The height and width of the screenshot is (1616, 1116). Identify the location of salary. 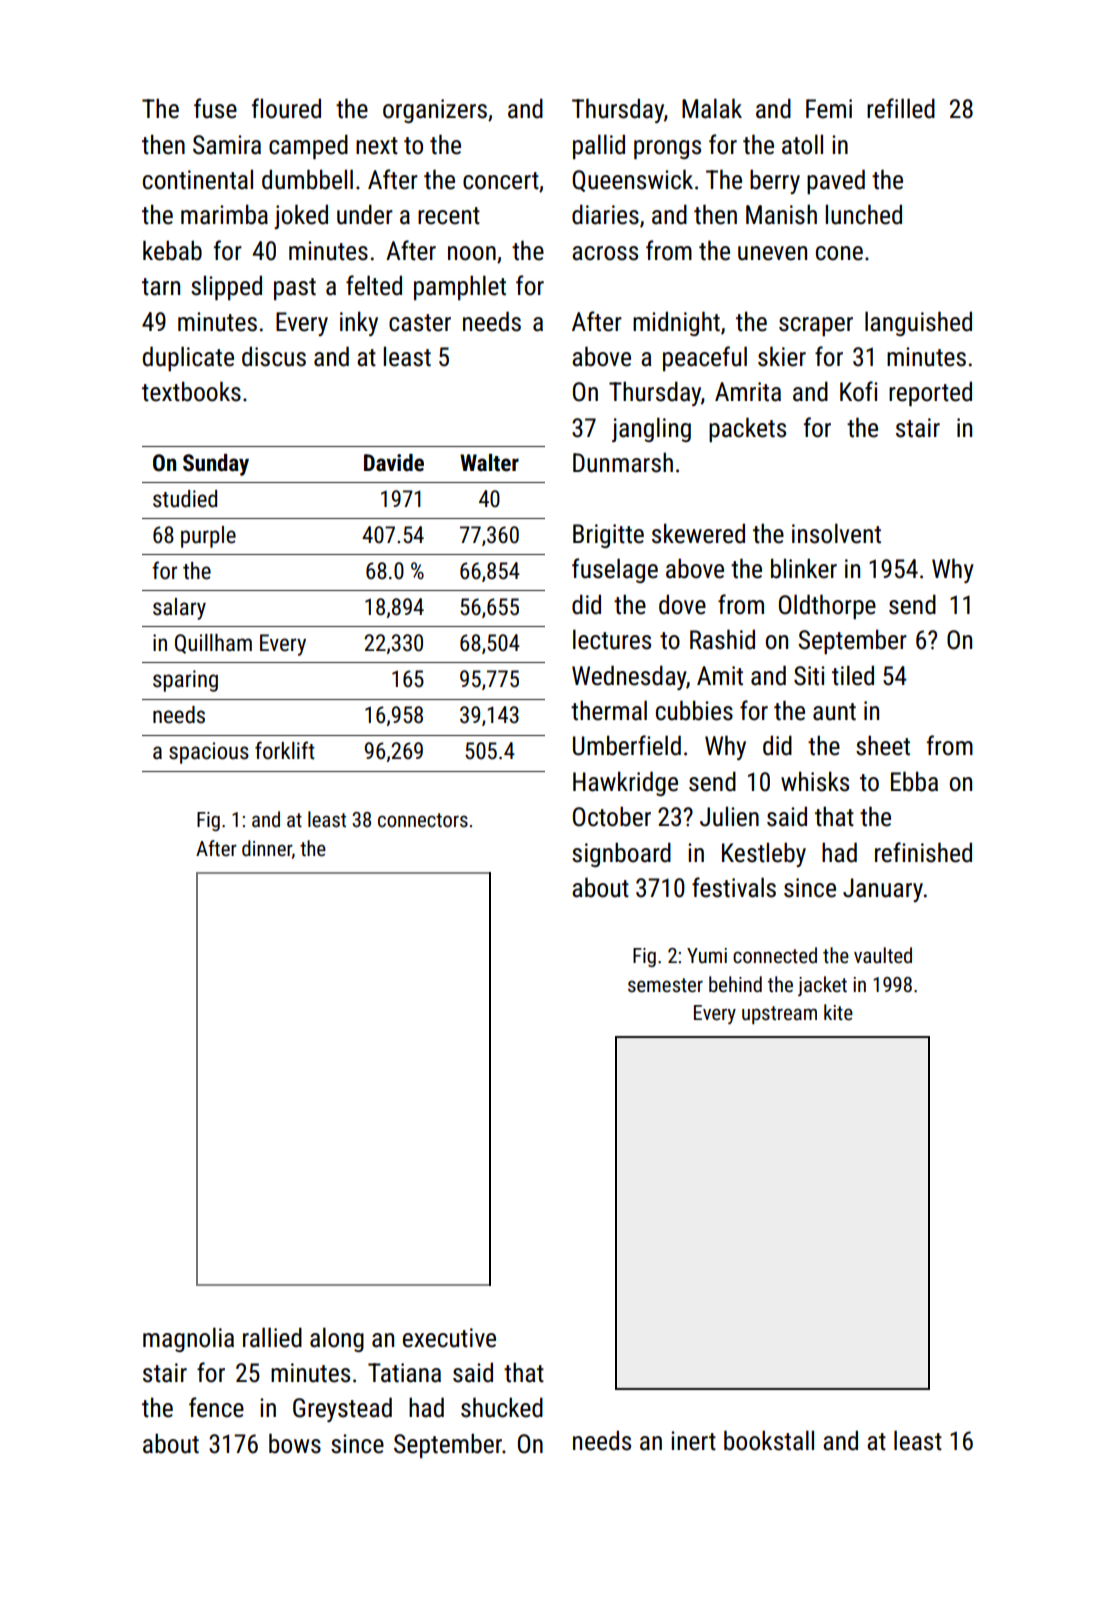
(179, 609).
